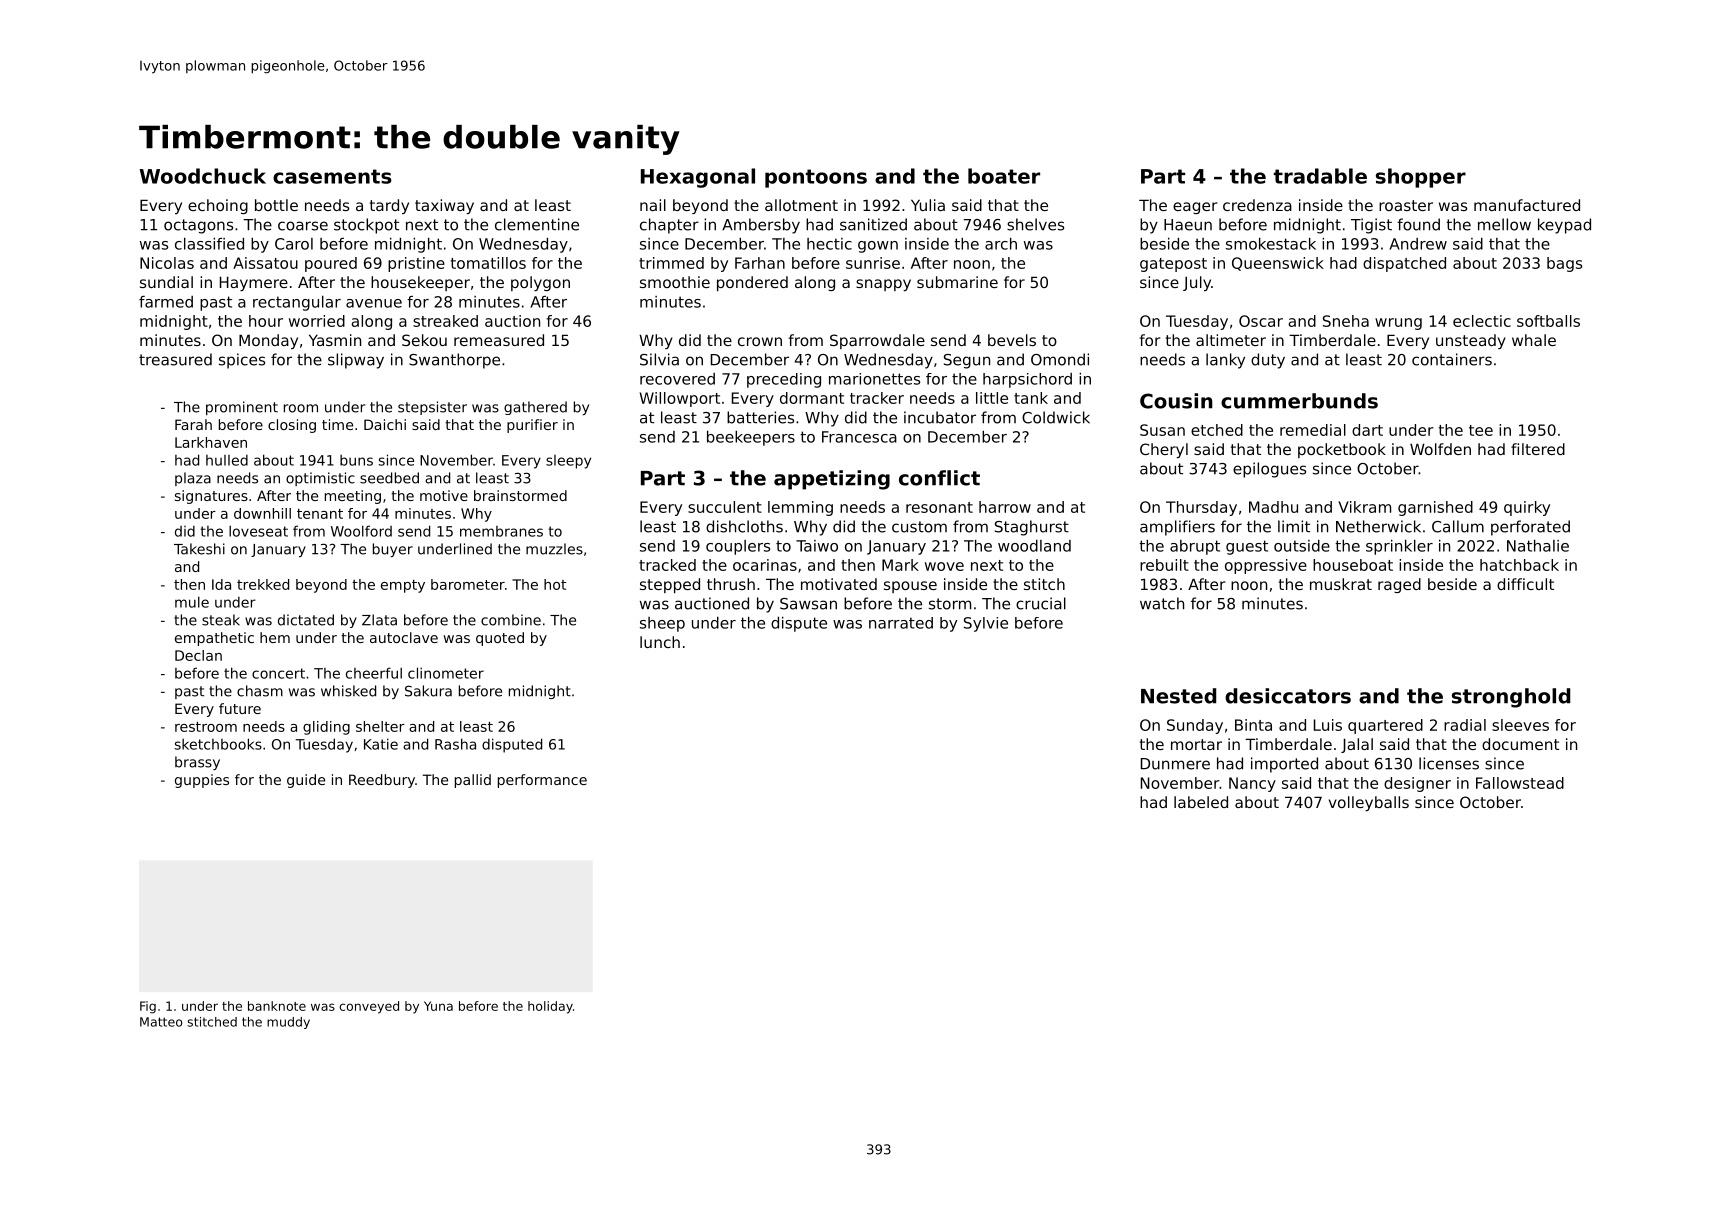 The image size is (1732, 1225). I want to click on crucial, so click(1041, 603).
